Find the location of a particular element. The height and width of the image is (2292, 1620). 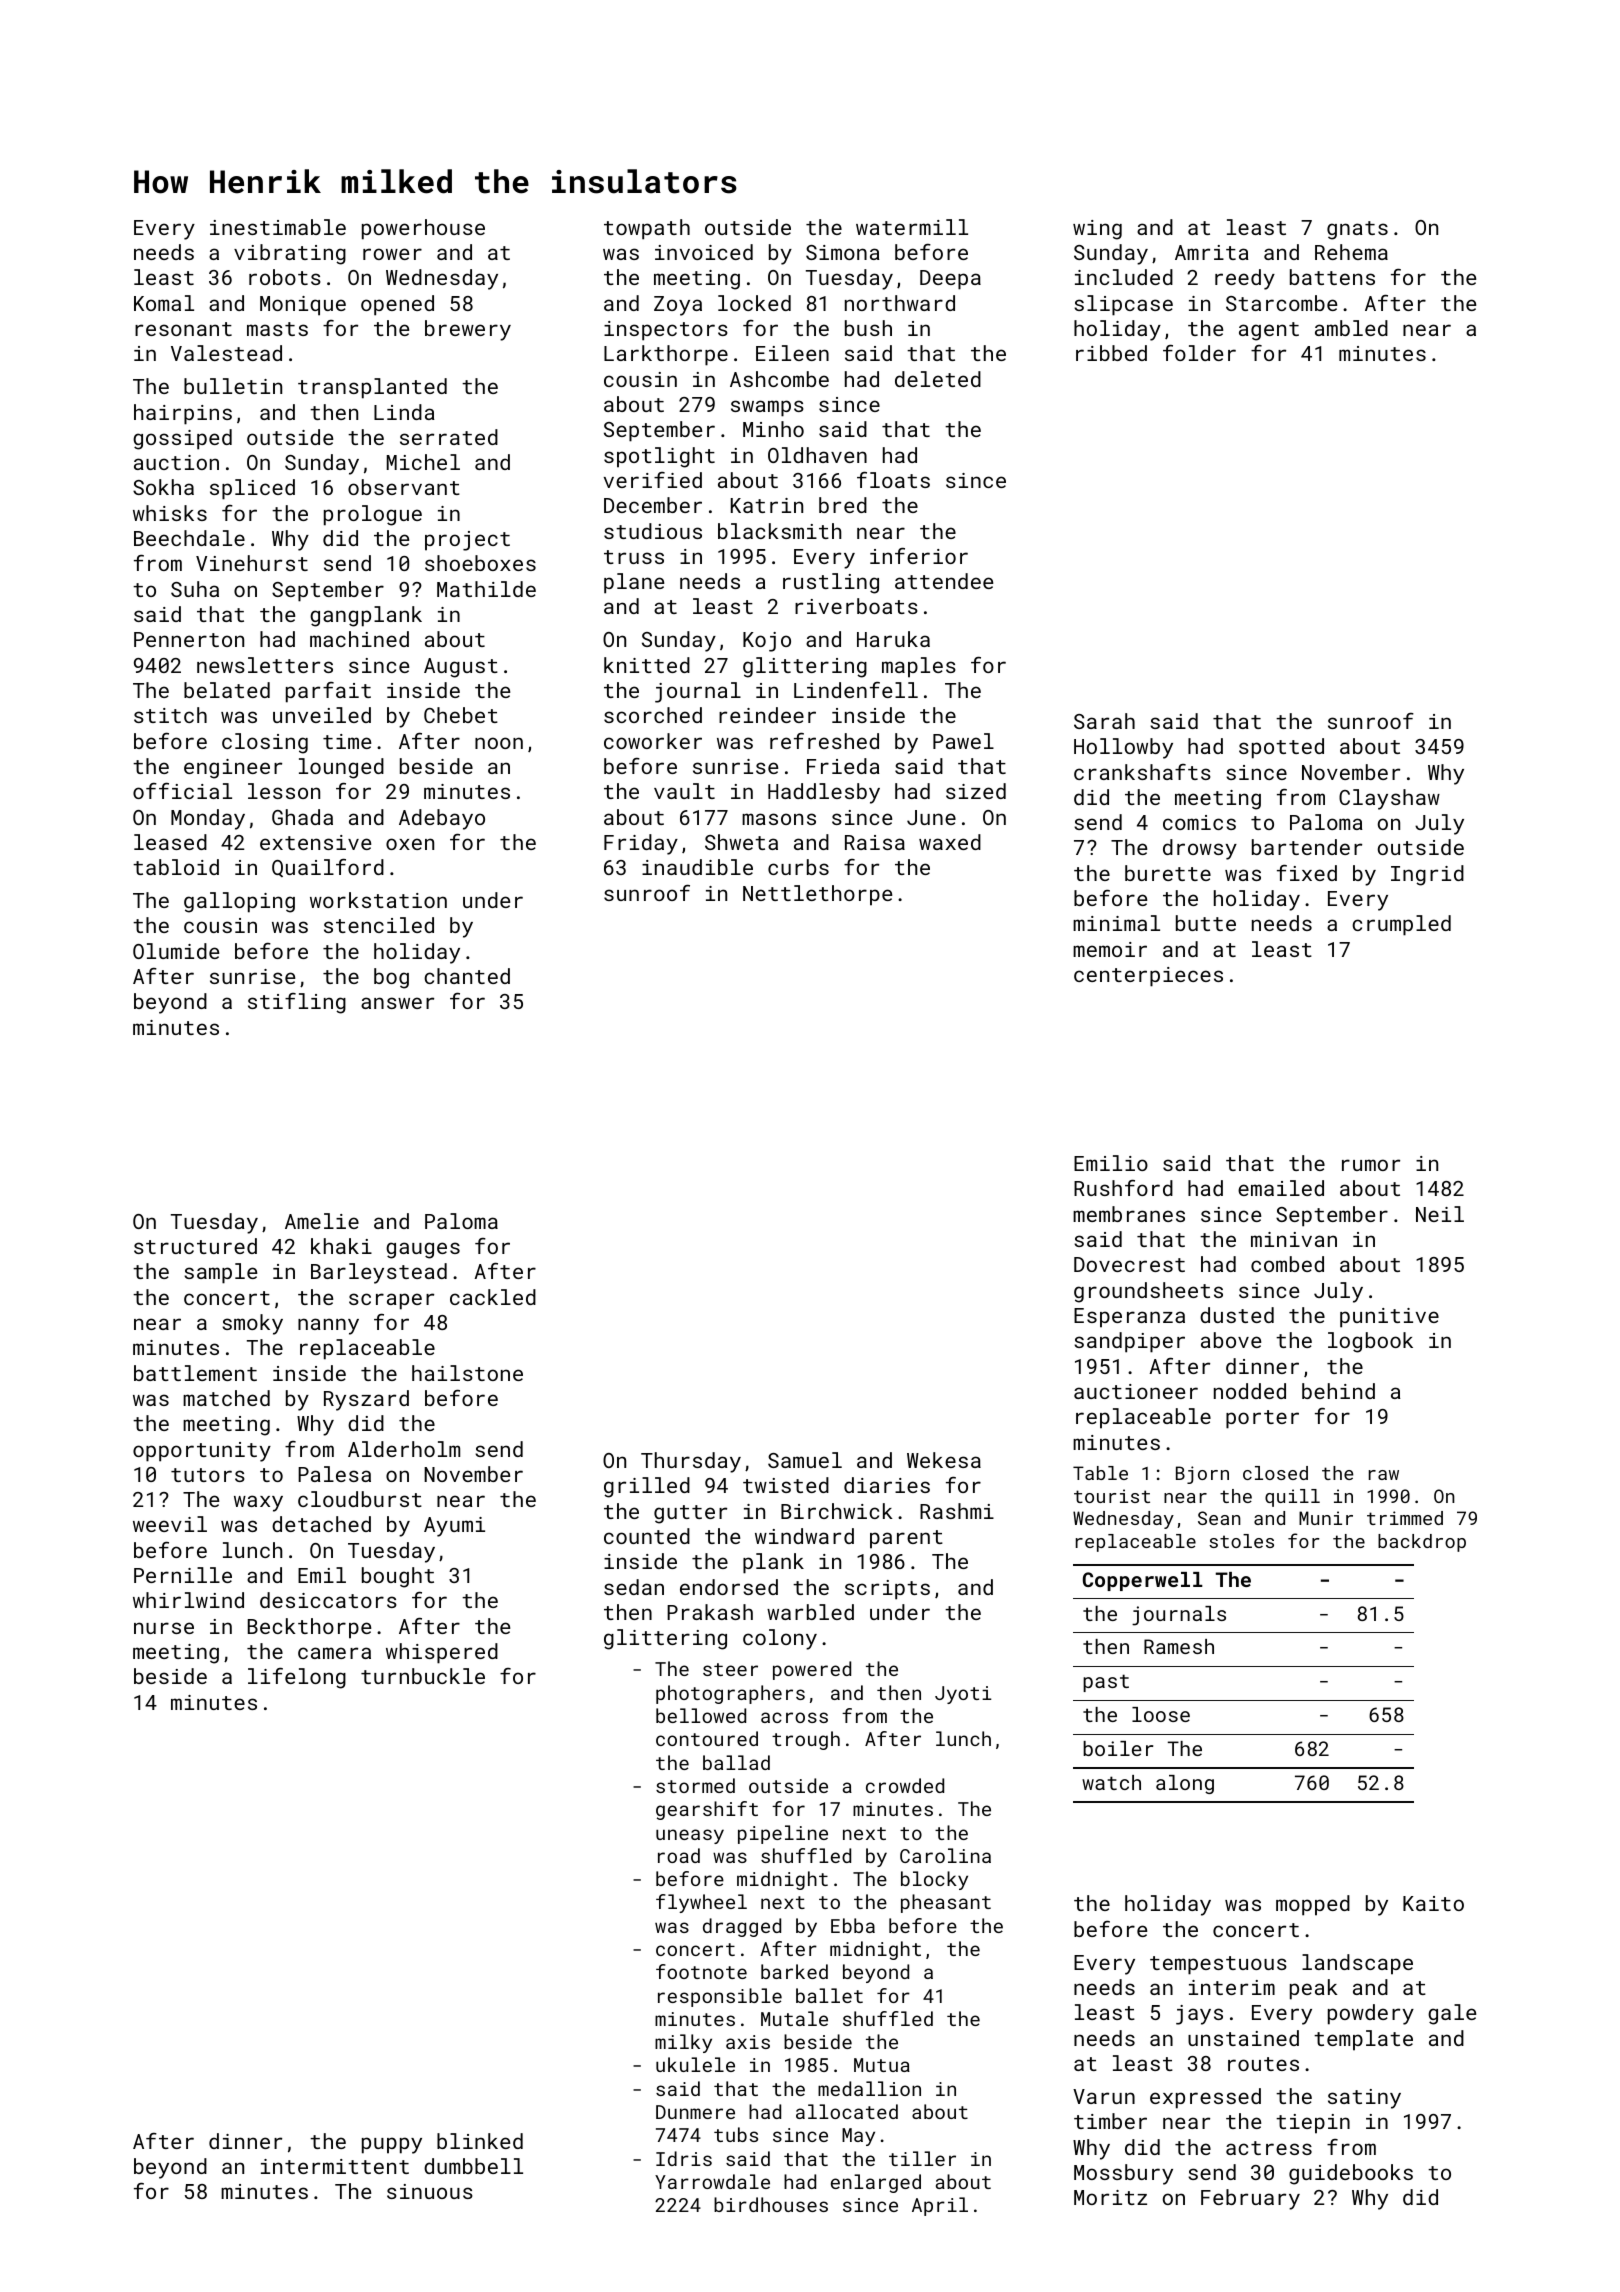

backdrop is located at coordinates (1422, 1543).
